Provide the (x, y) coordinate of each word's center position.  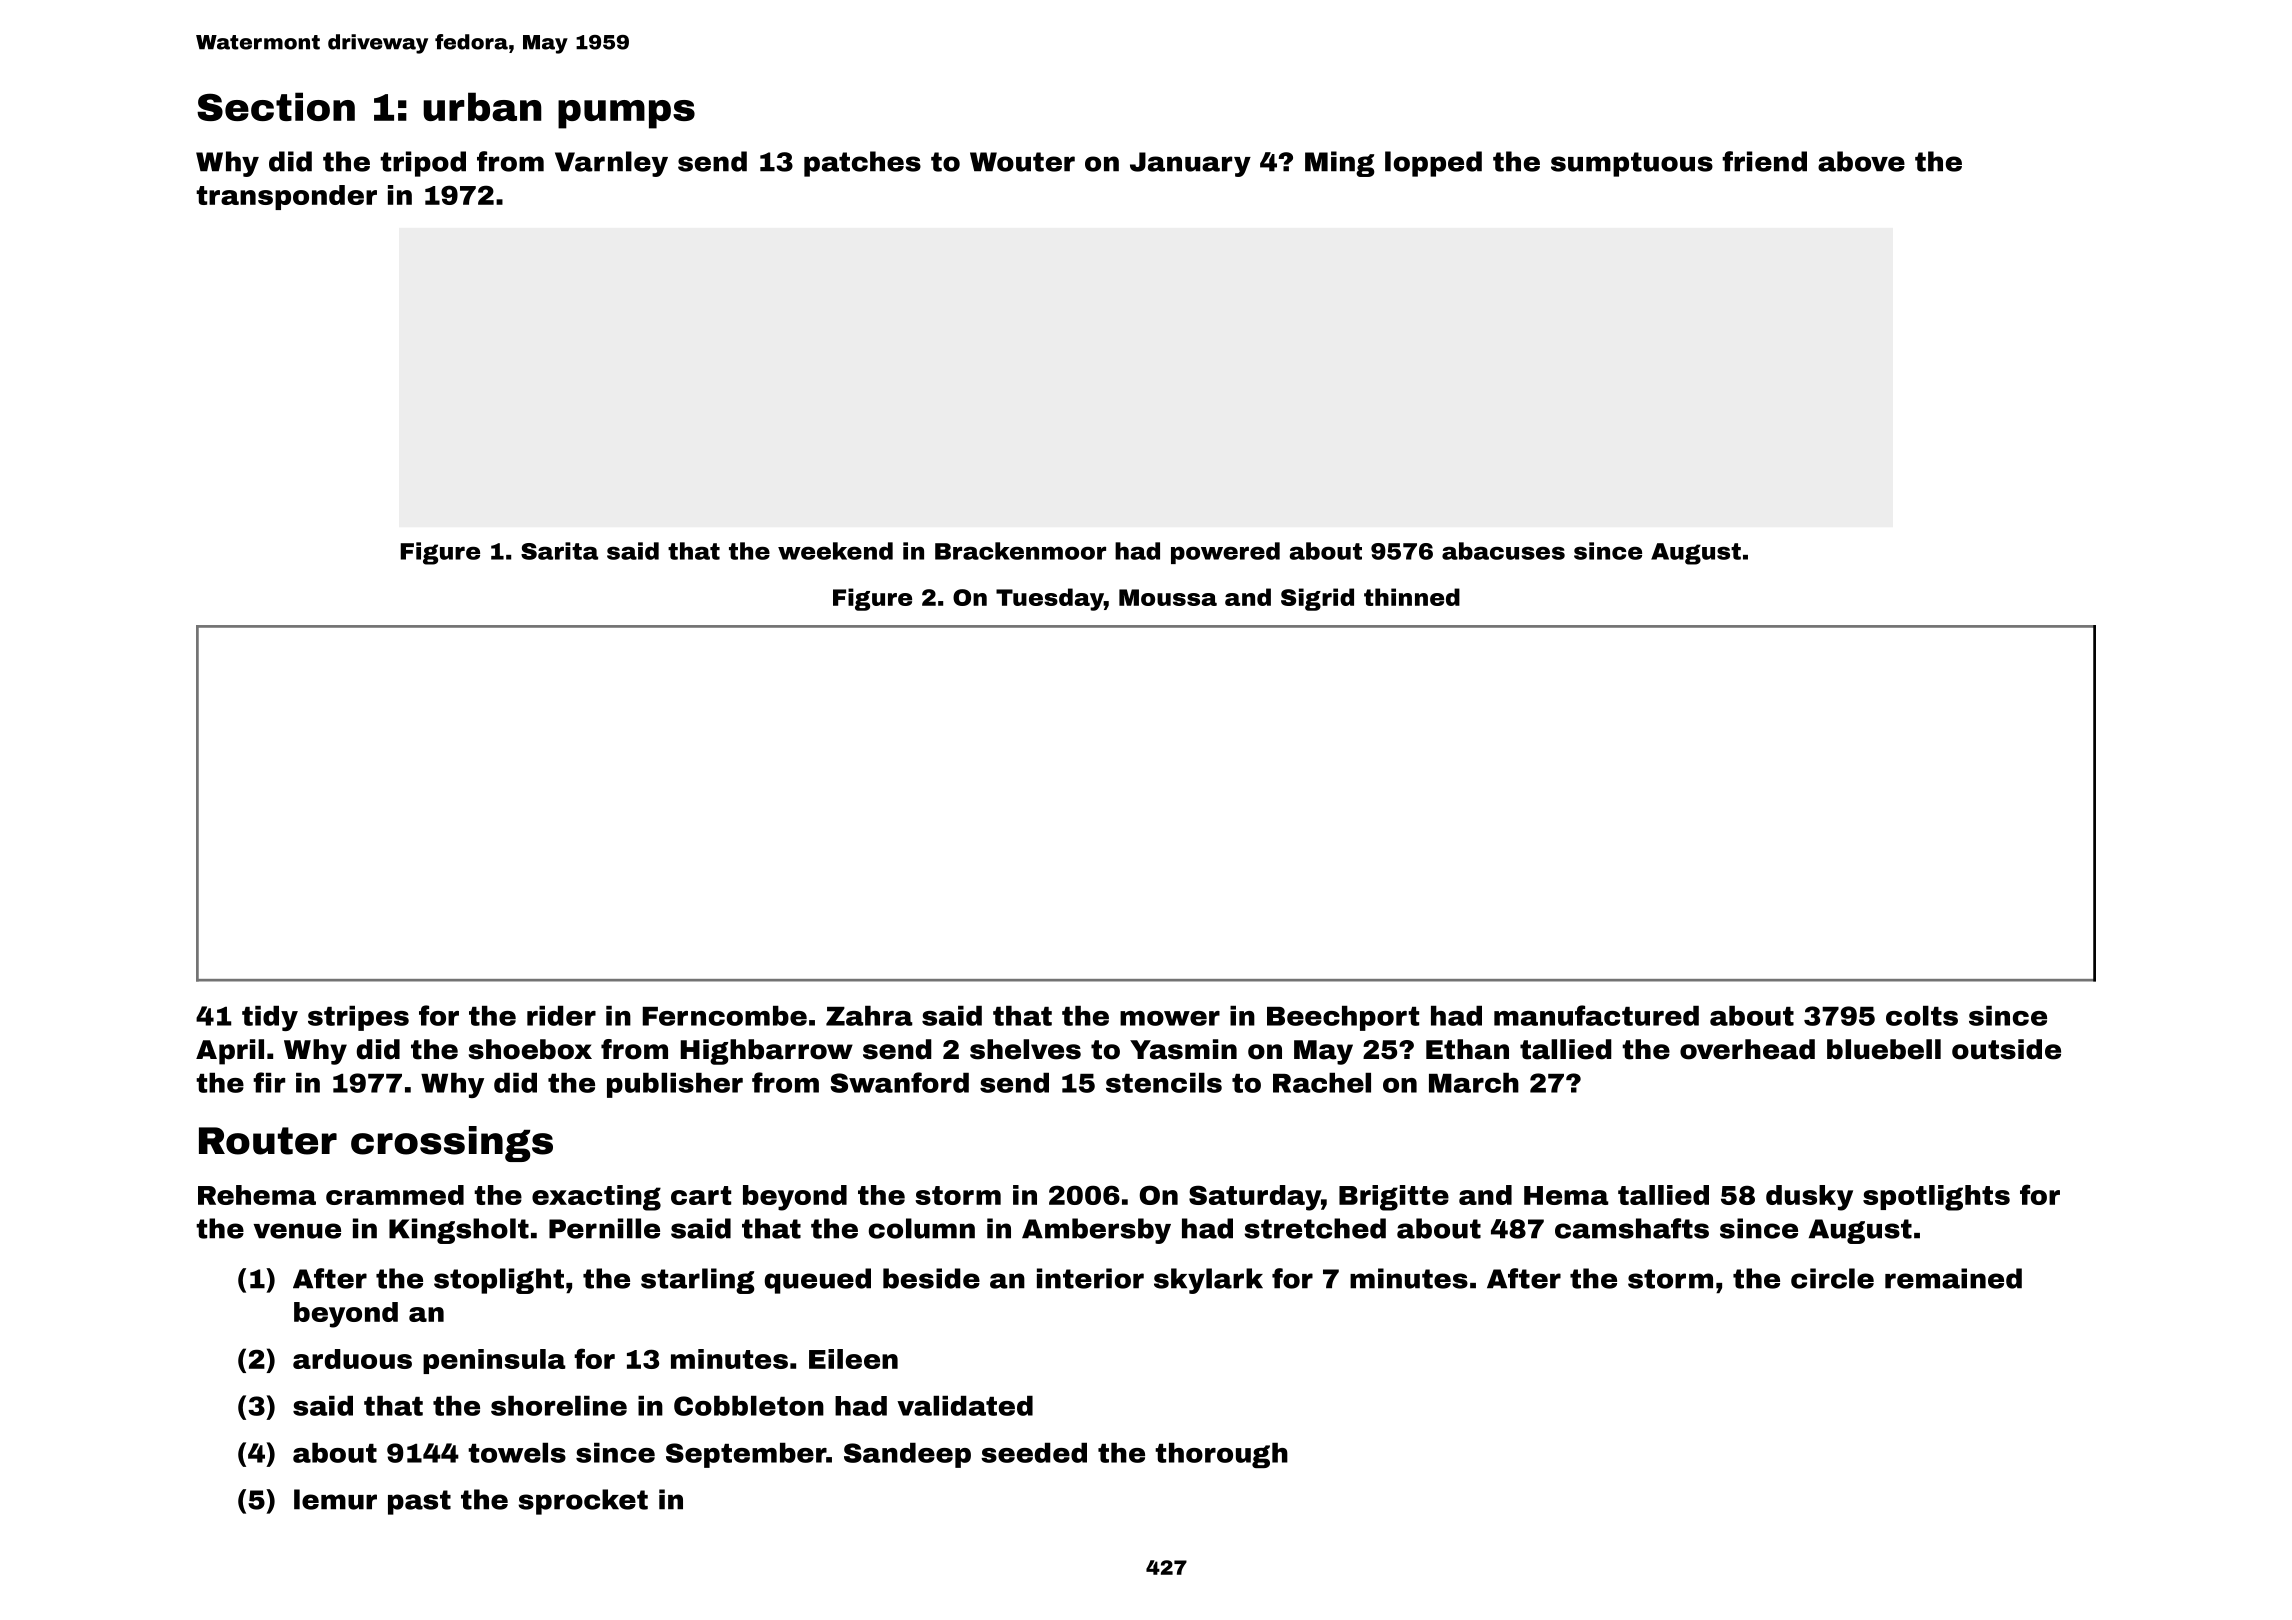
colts (1922, 1016)
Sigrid (1317, 599)
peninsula (494, 1361)
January (1190, 164)
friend (1764, 161)
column (922, 1228)
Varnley (611, 164)
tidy (270, 1018)
